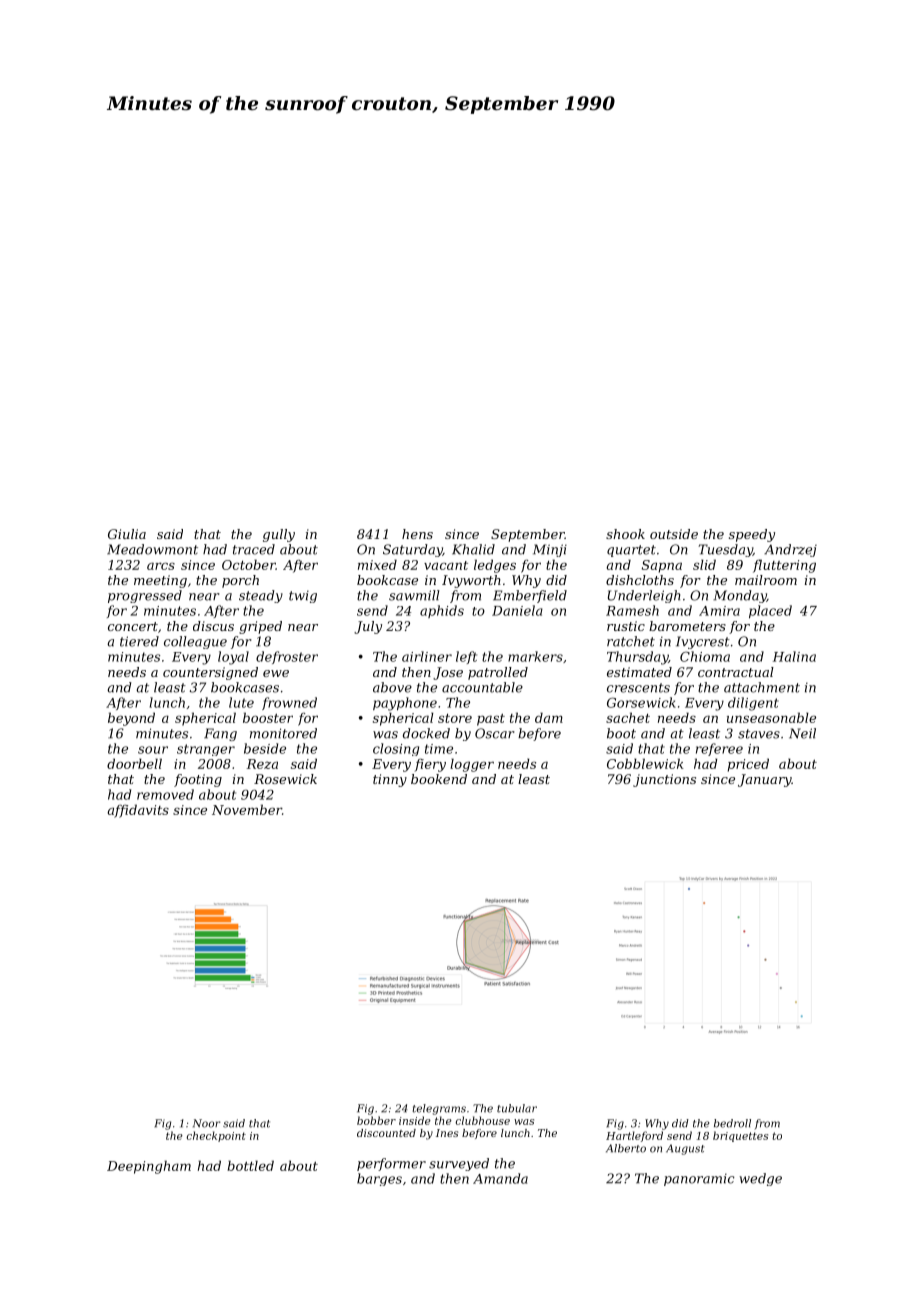 Image resolution: width=924 pixels, height=1308 pixels. What do you see at coordinates (145, 596) in the screenshot?
I see `progressed` at bounding box center [145, 596].
